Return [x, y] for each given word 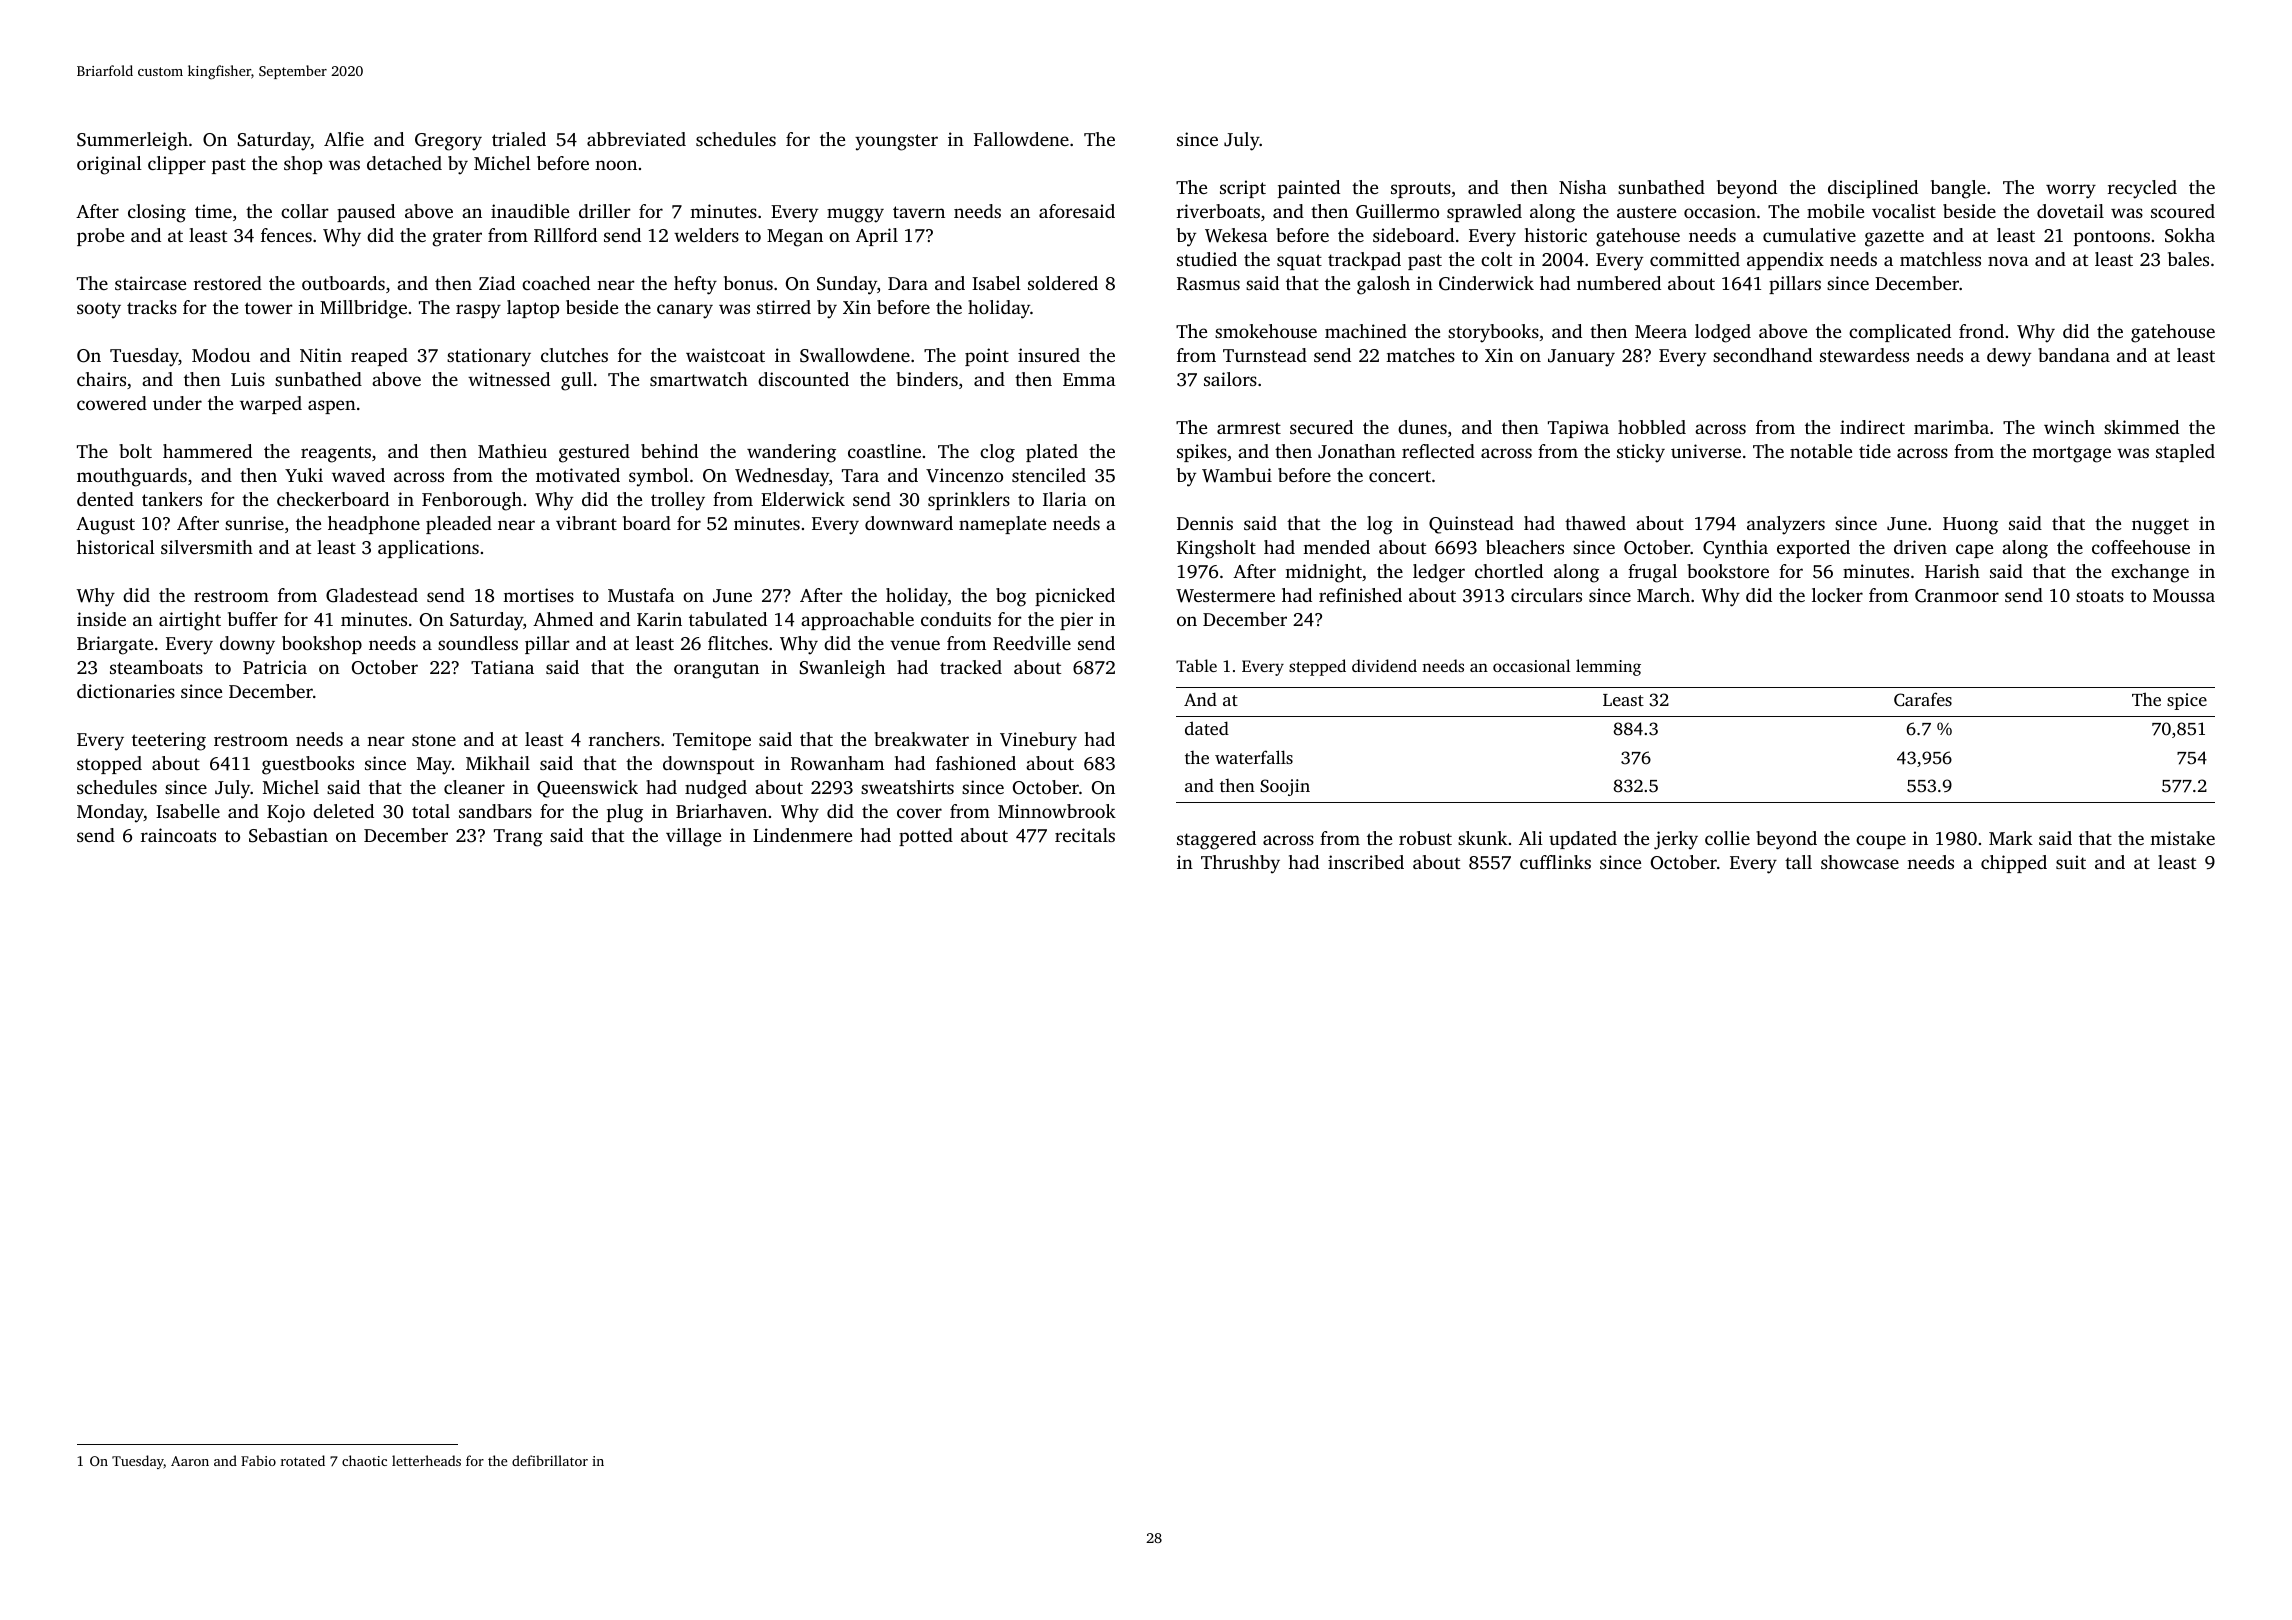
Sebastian [288, 835]
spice [2187, 701]
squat [1299, 262]
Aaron [190, 1461]
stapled [2185, 453]
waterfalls [1254, 757]
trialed [519, 139]
